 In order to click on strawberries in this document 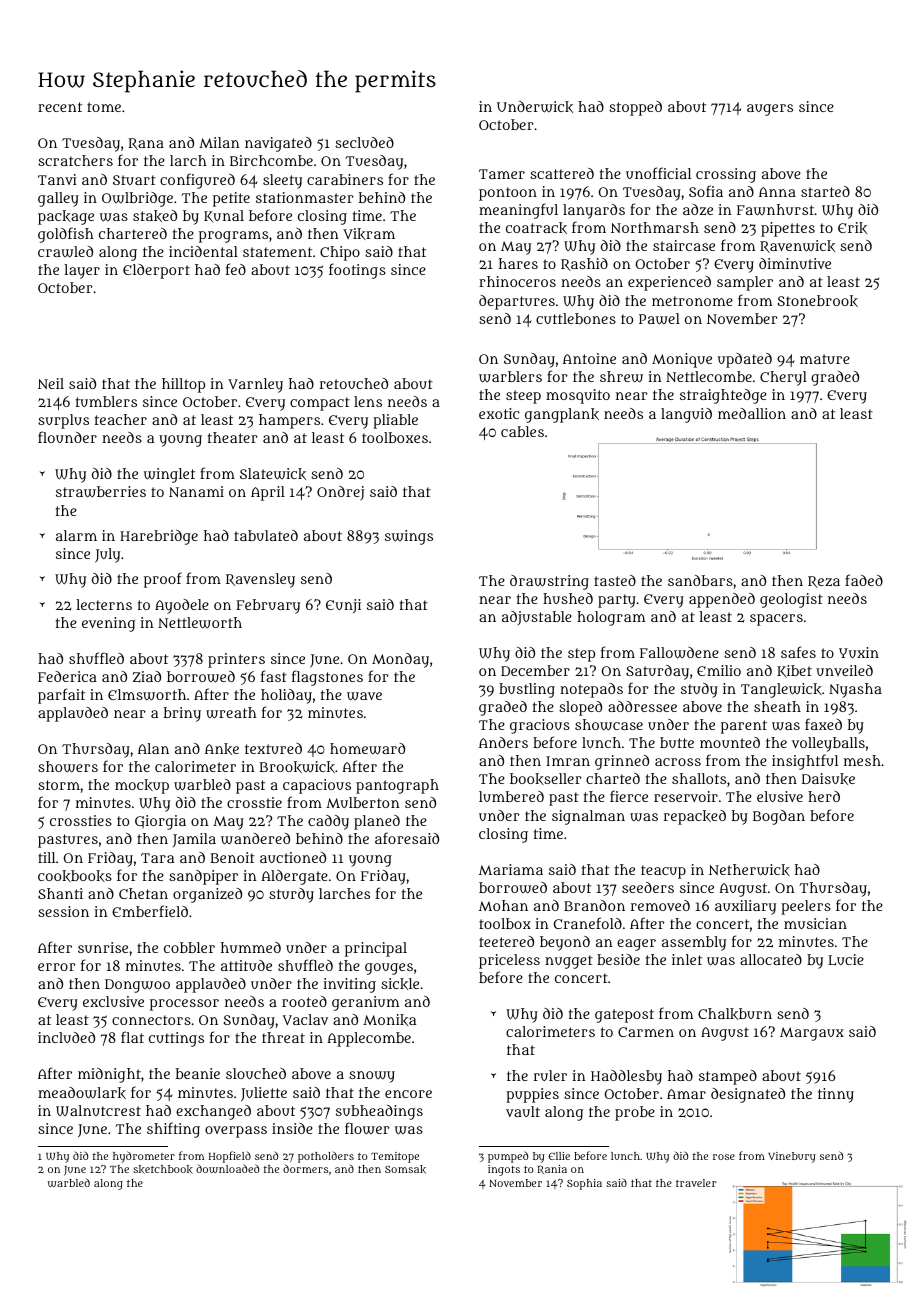, I will do `click(101, 492)`.
